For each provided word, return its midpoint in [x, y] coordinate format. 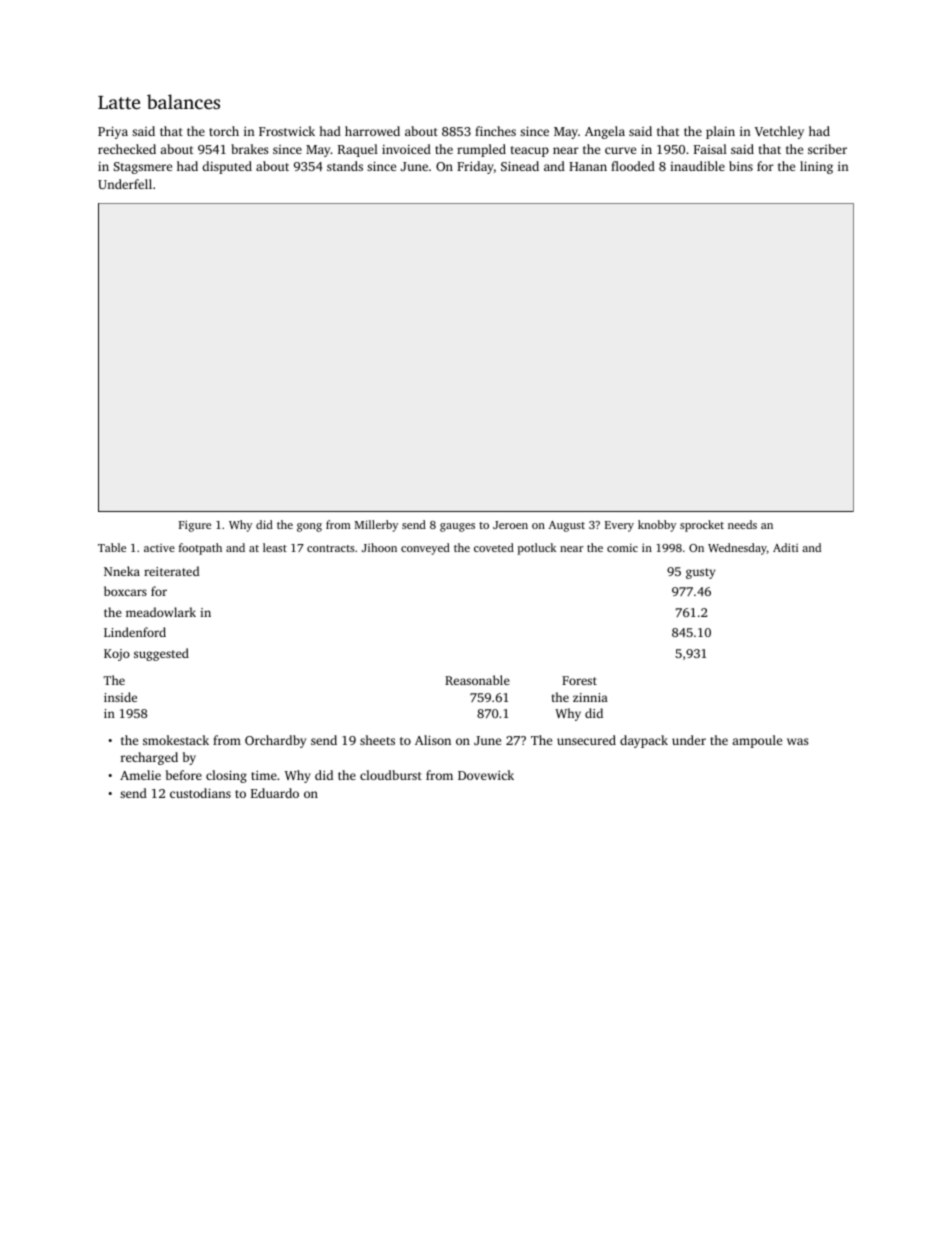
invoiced [406, 149]
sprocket [702, 526]
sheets [377, 740]
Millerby [376, 526]
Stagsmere [143, 168]
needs [742, 524]
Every [619, 526]
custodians [200, 793]
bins [741, 166]
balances [183, 101]
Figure [195, 526]
